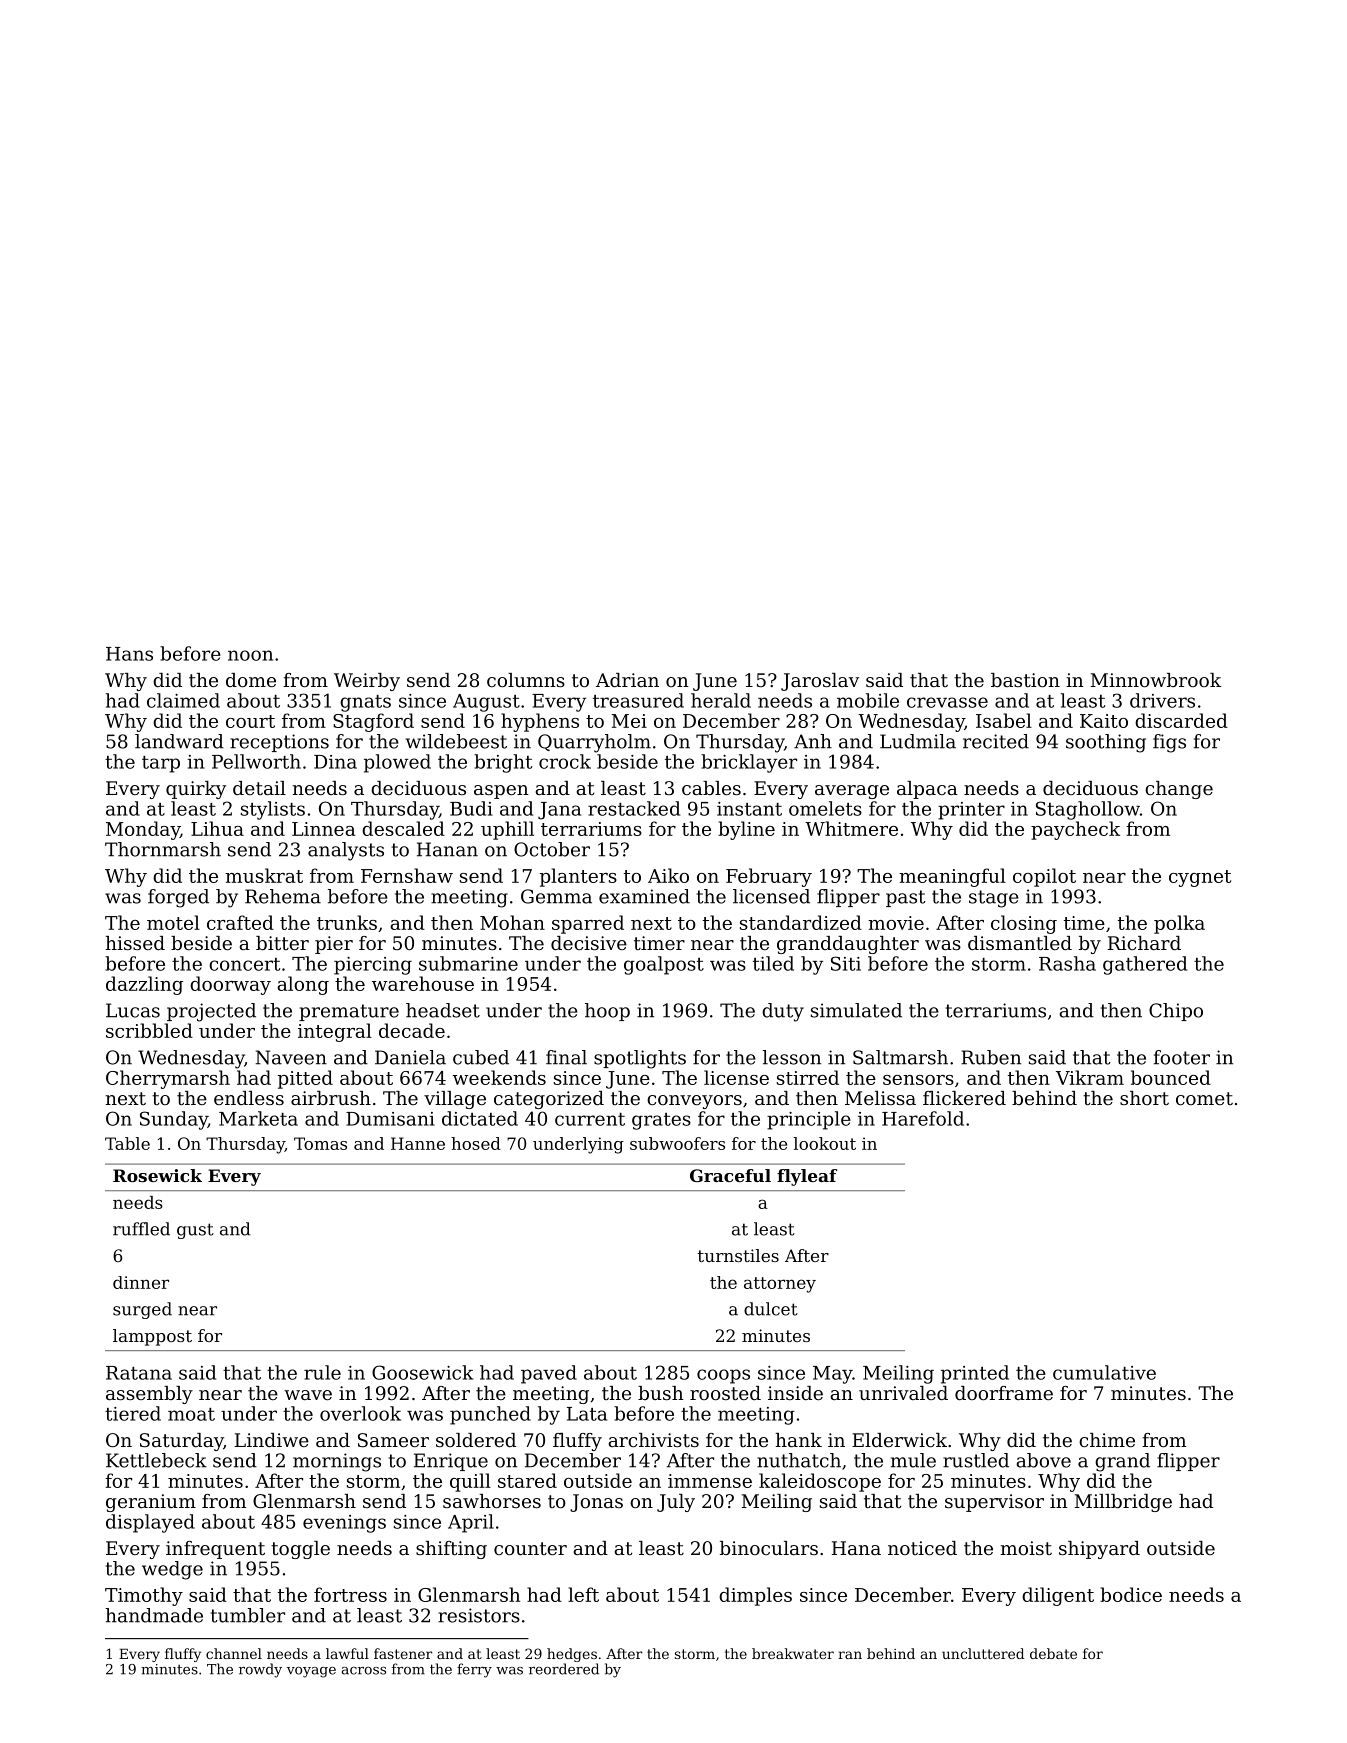 This image has height=1743, width=1347. I want to click on chime, so click(1107, 1440).
